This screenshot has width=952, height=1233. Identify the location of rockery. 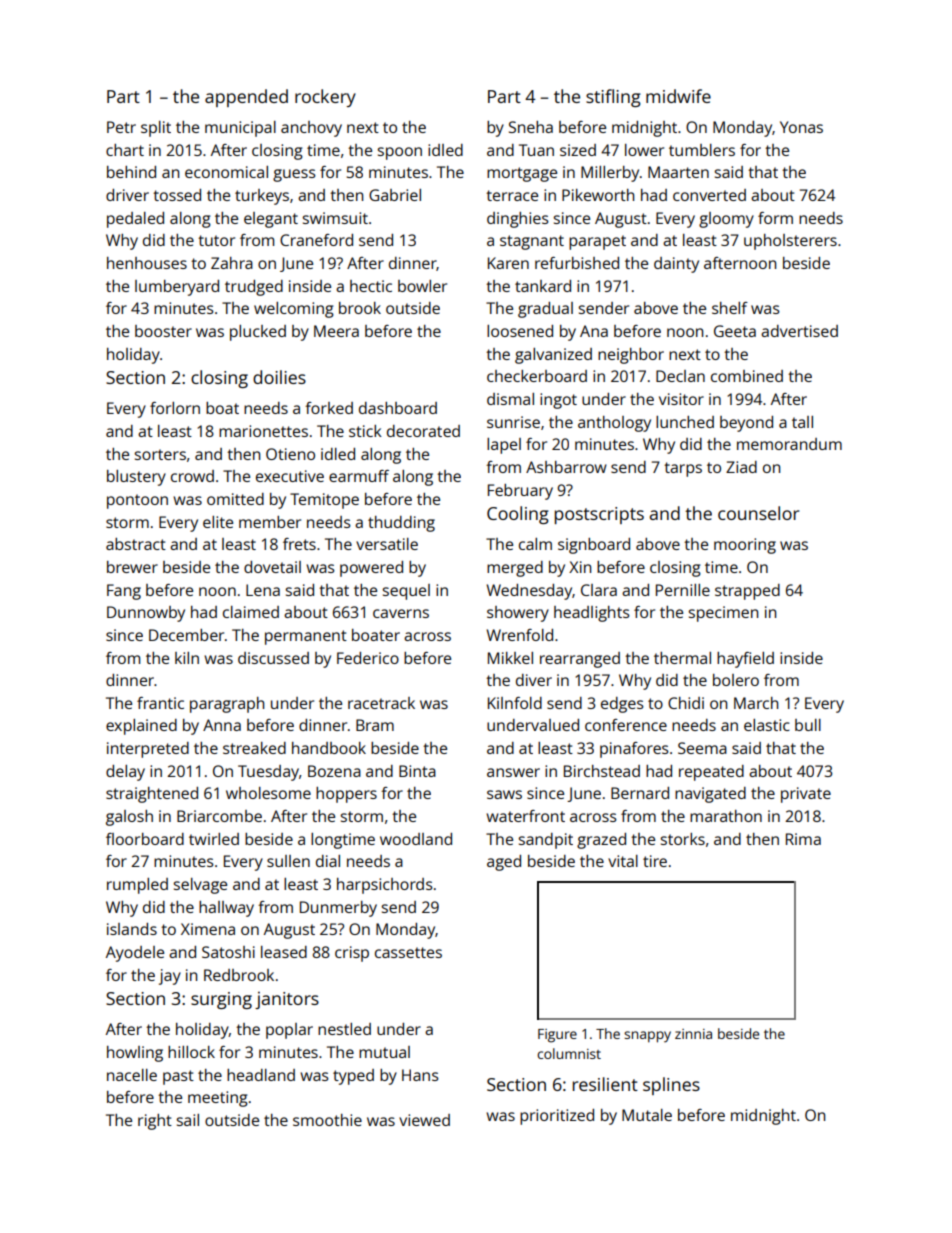
(325, 98).
